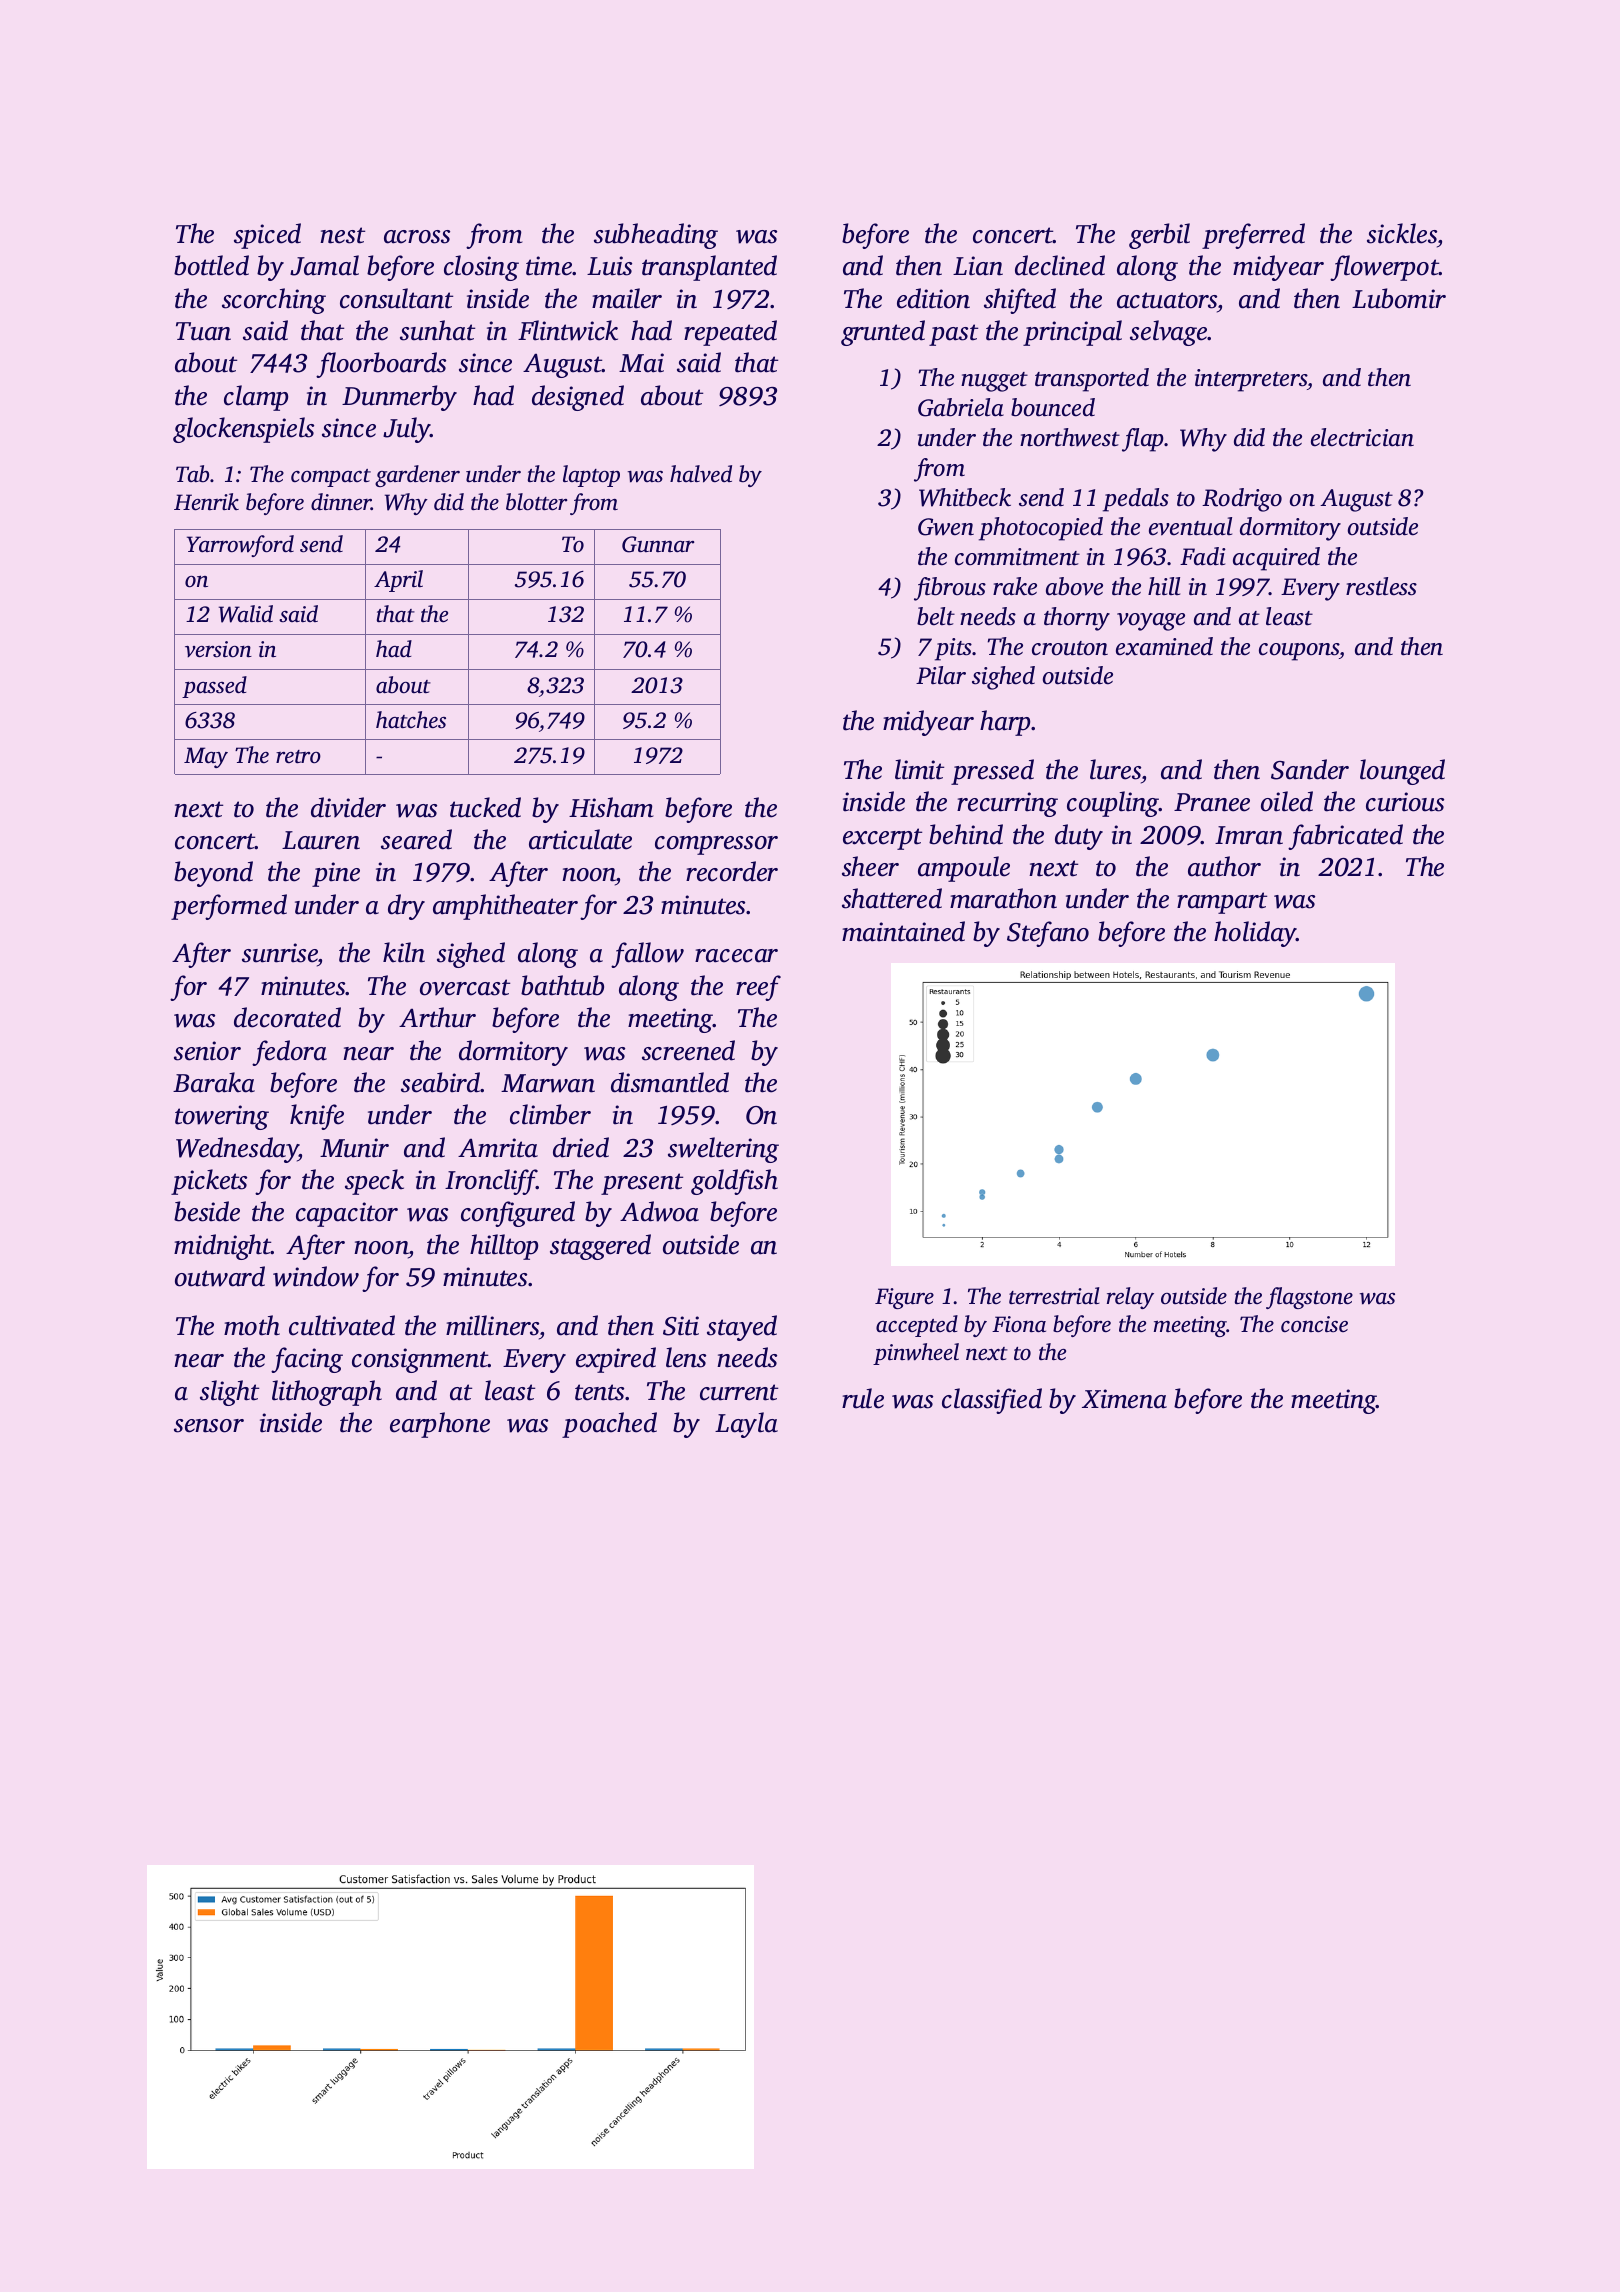 This screenshot has height=2292, width=1620. Describe the element at coordinates (374, 1182) in the screenshot. I see `speck` at that location.
